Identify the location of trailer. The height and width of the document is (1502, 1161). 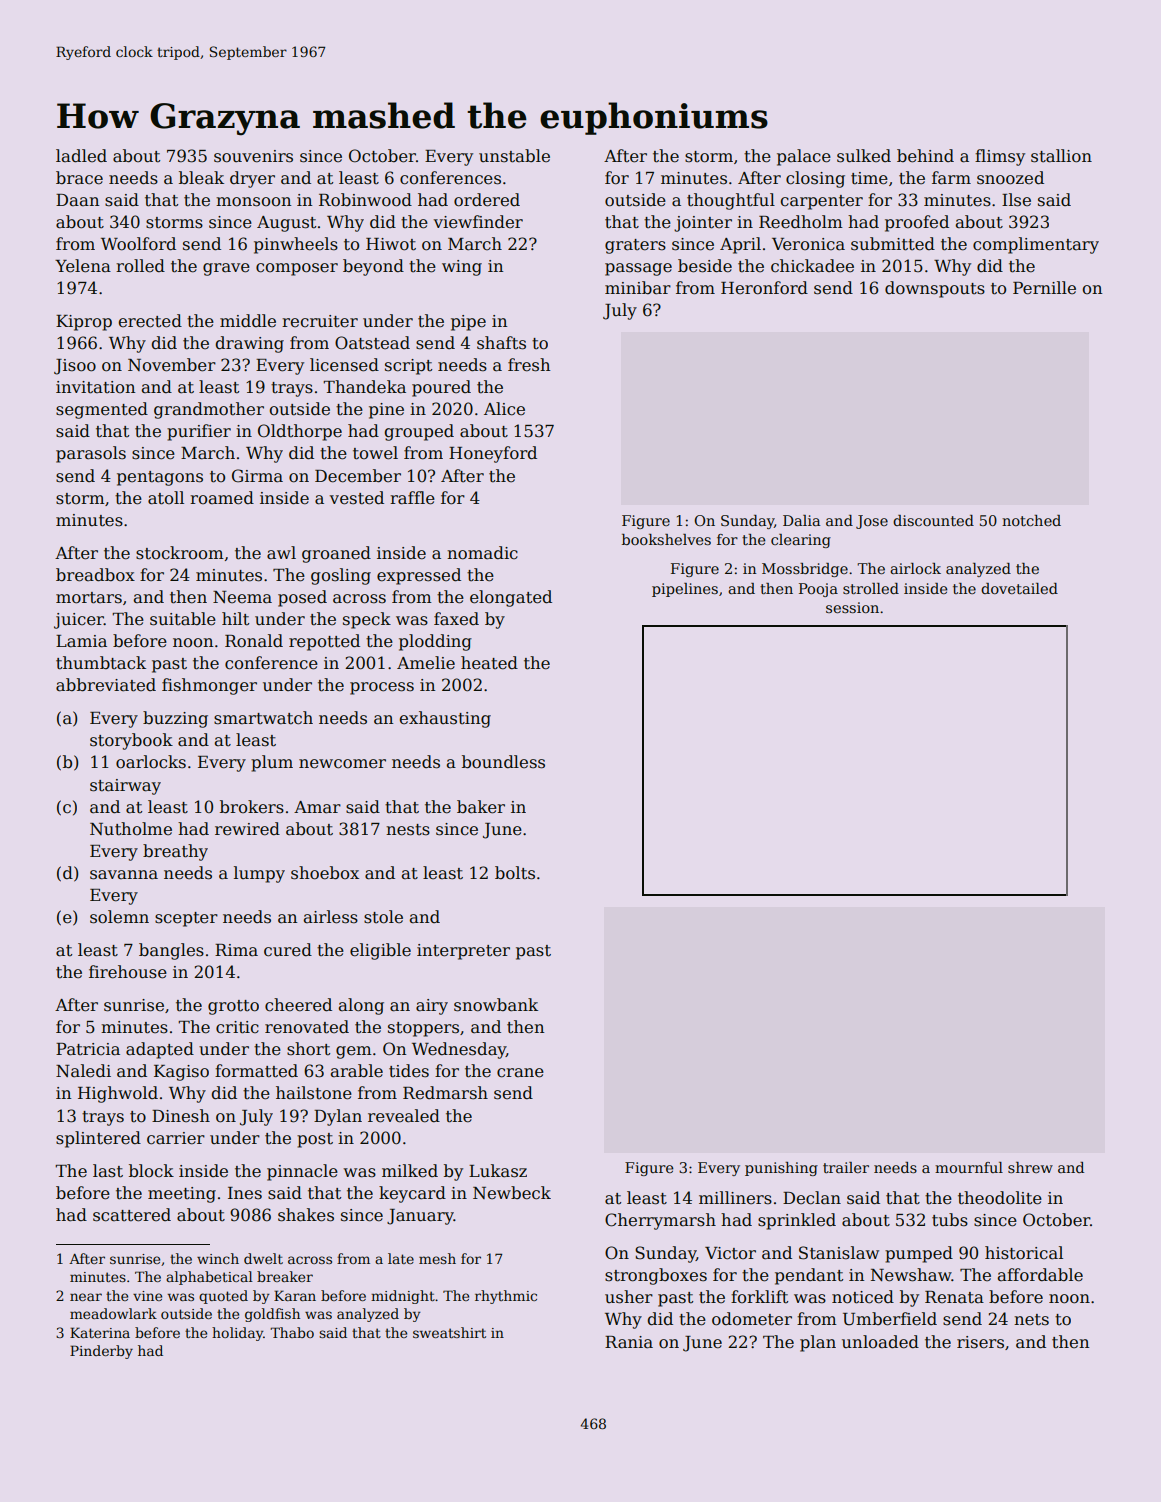
(846, 1167).
